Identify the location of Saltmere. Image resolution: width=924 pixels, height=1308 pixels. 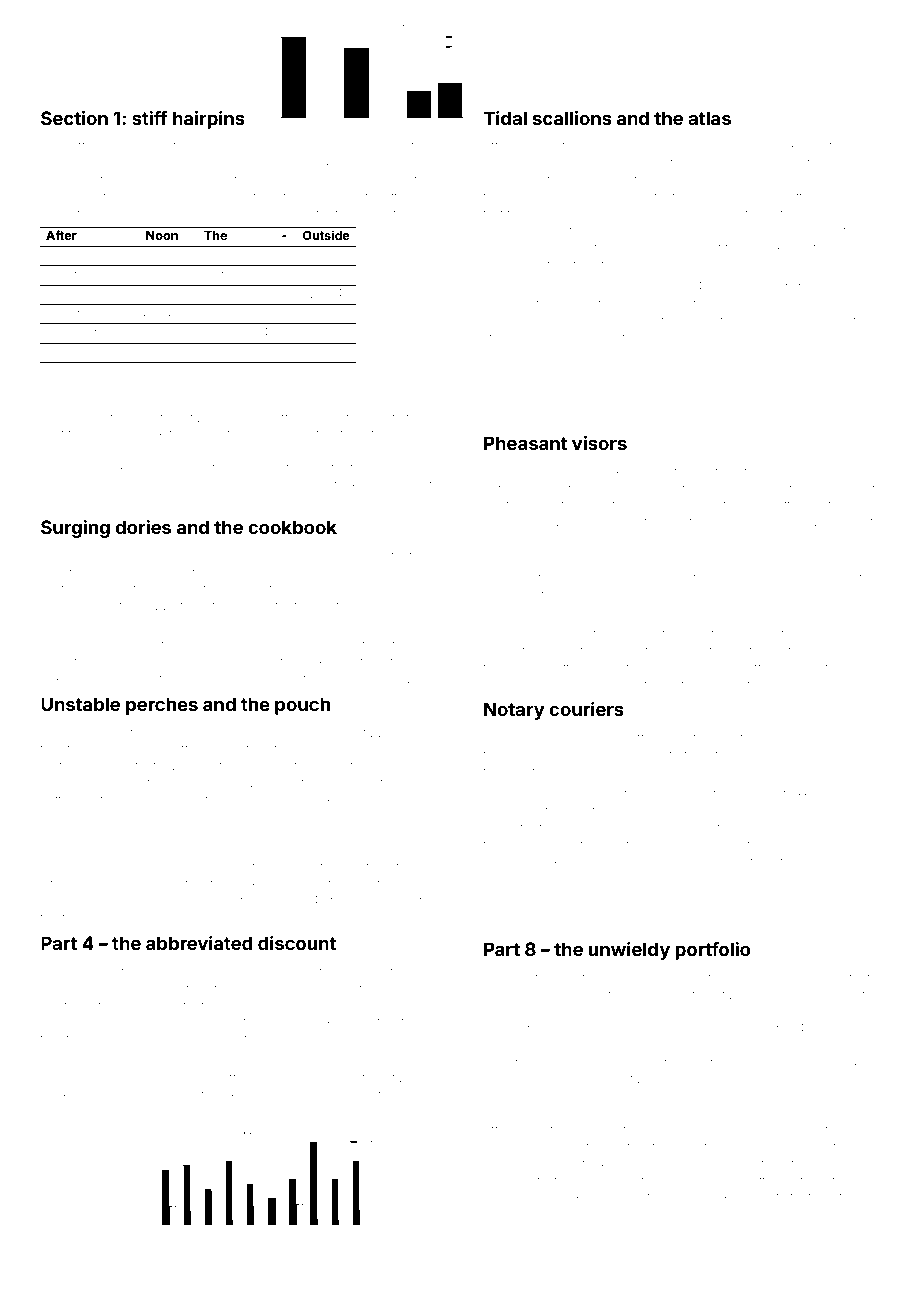
(79, 484).
